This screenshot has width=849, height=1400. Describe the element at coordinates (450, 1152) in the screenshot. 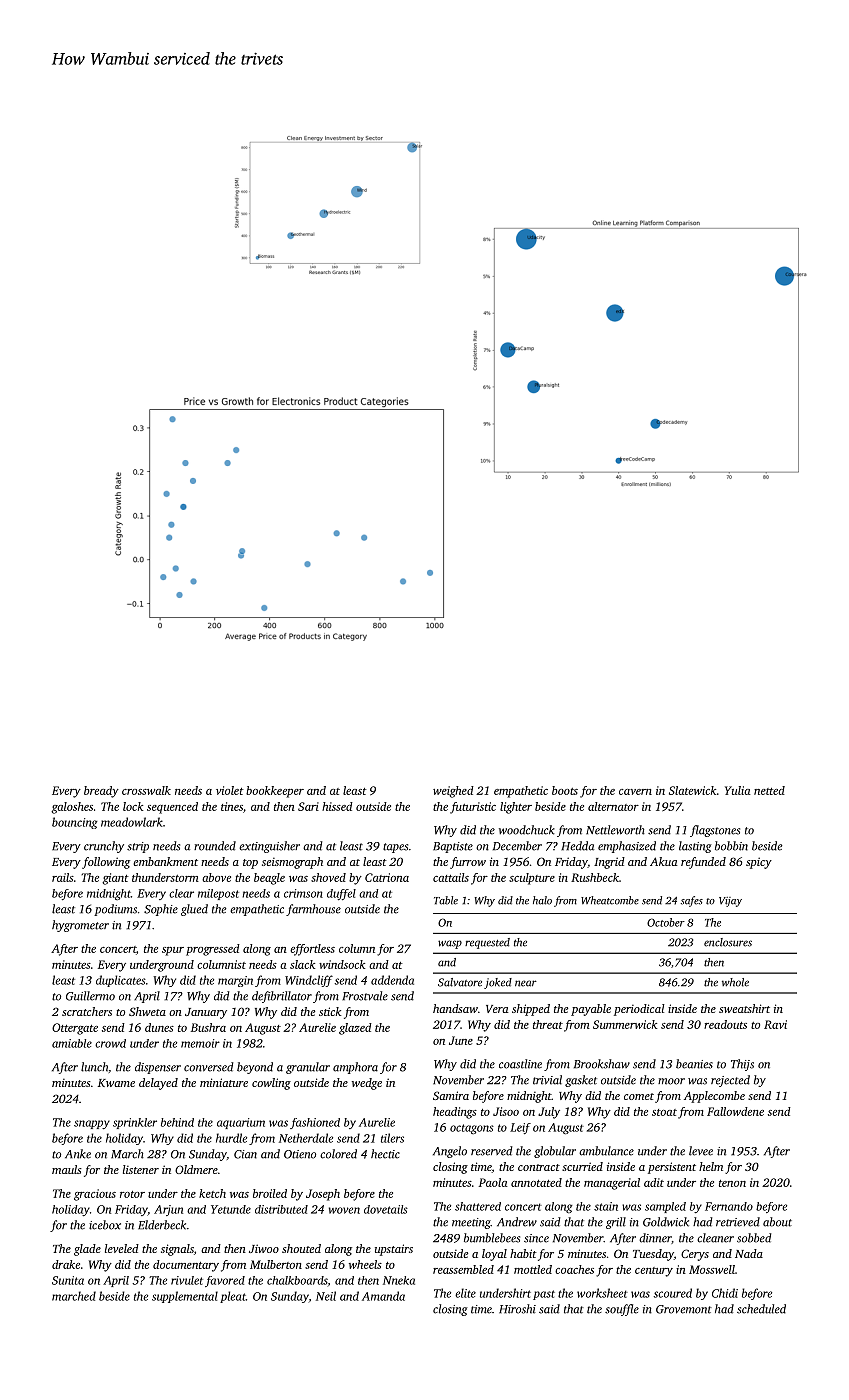

I see `Angelo` at that location.
